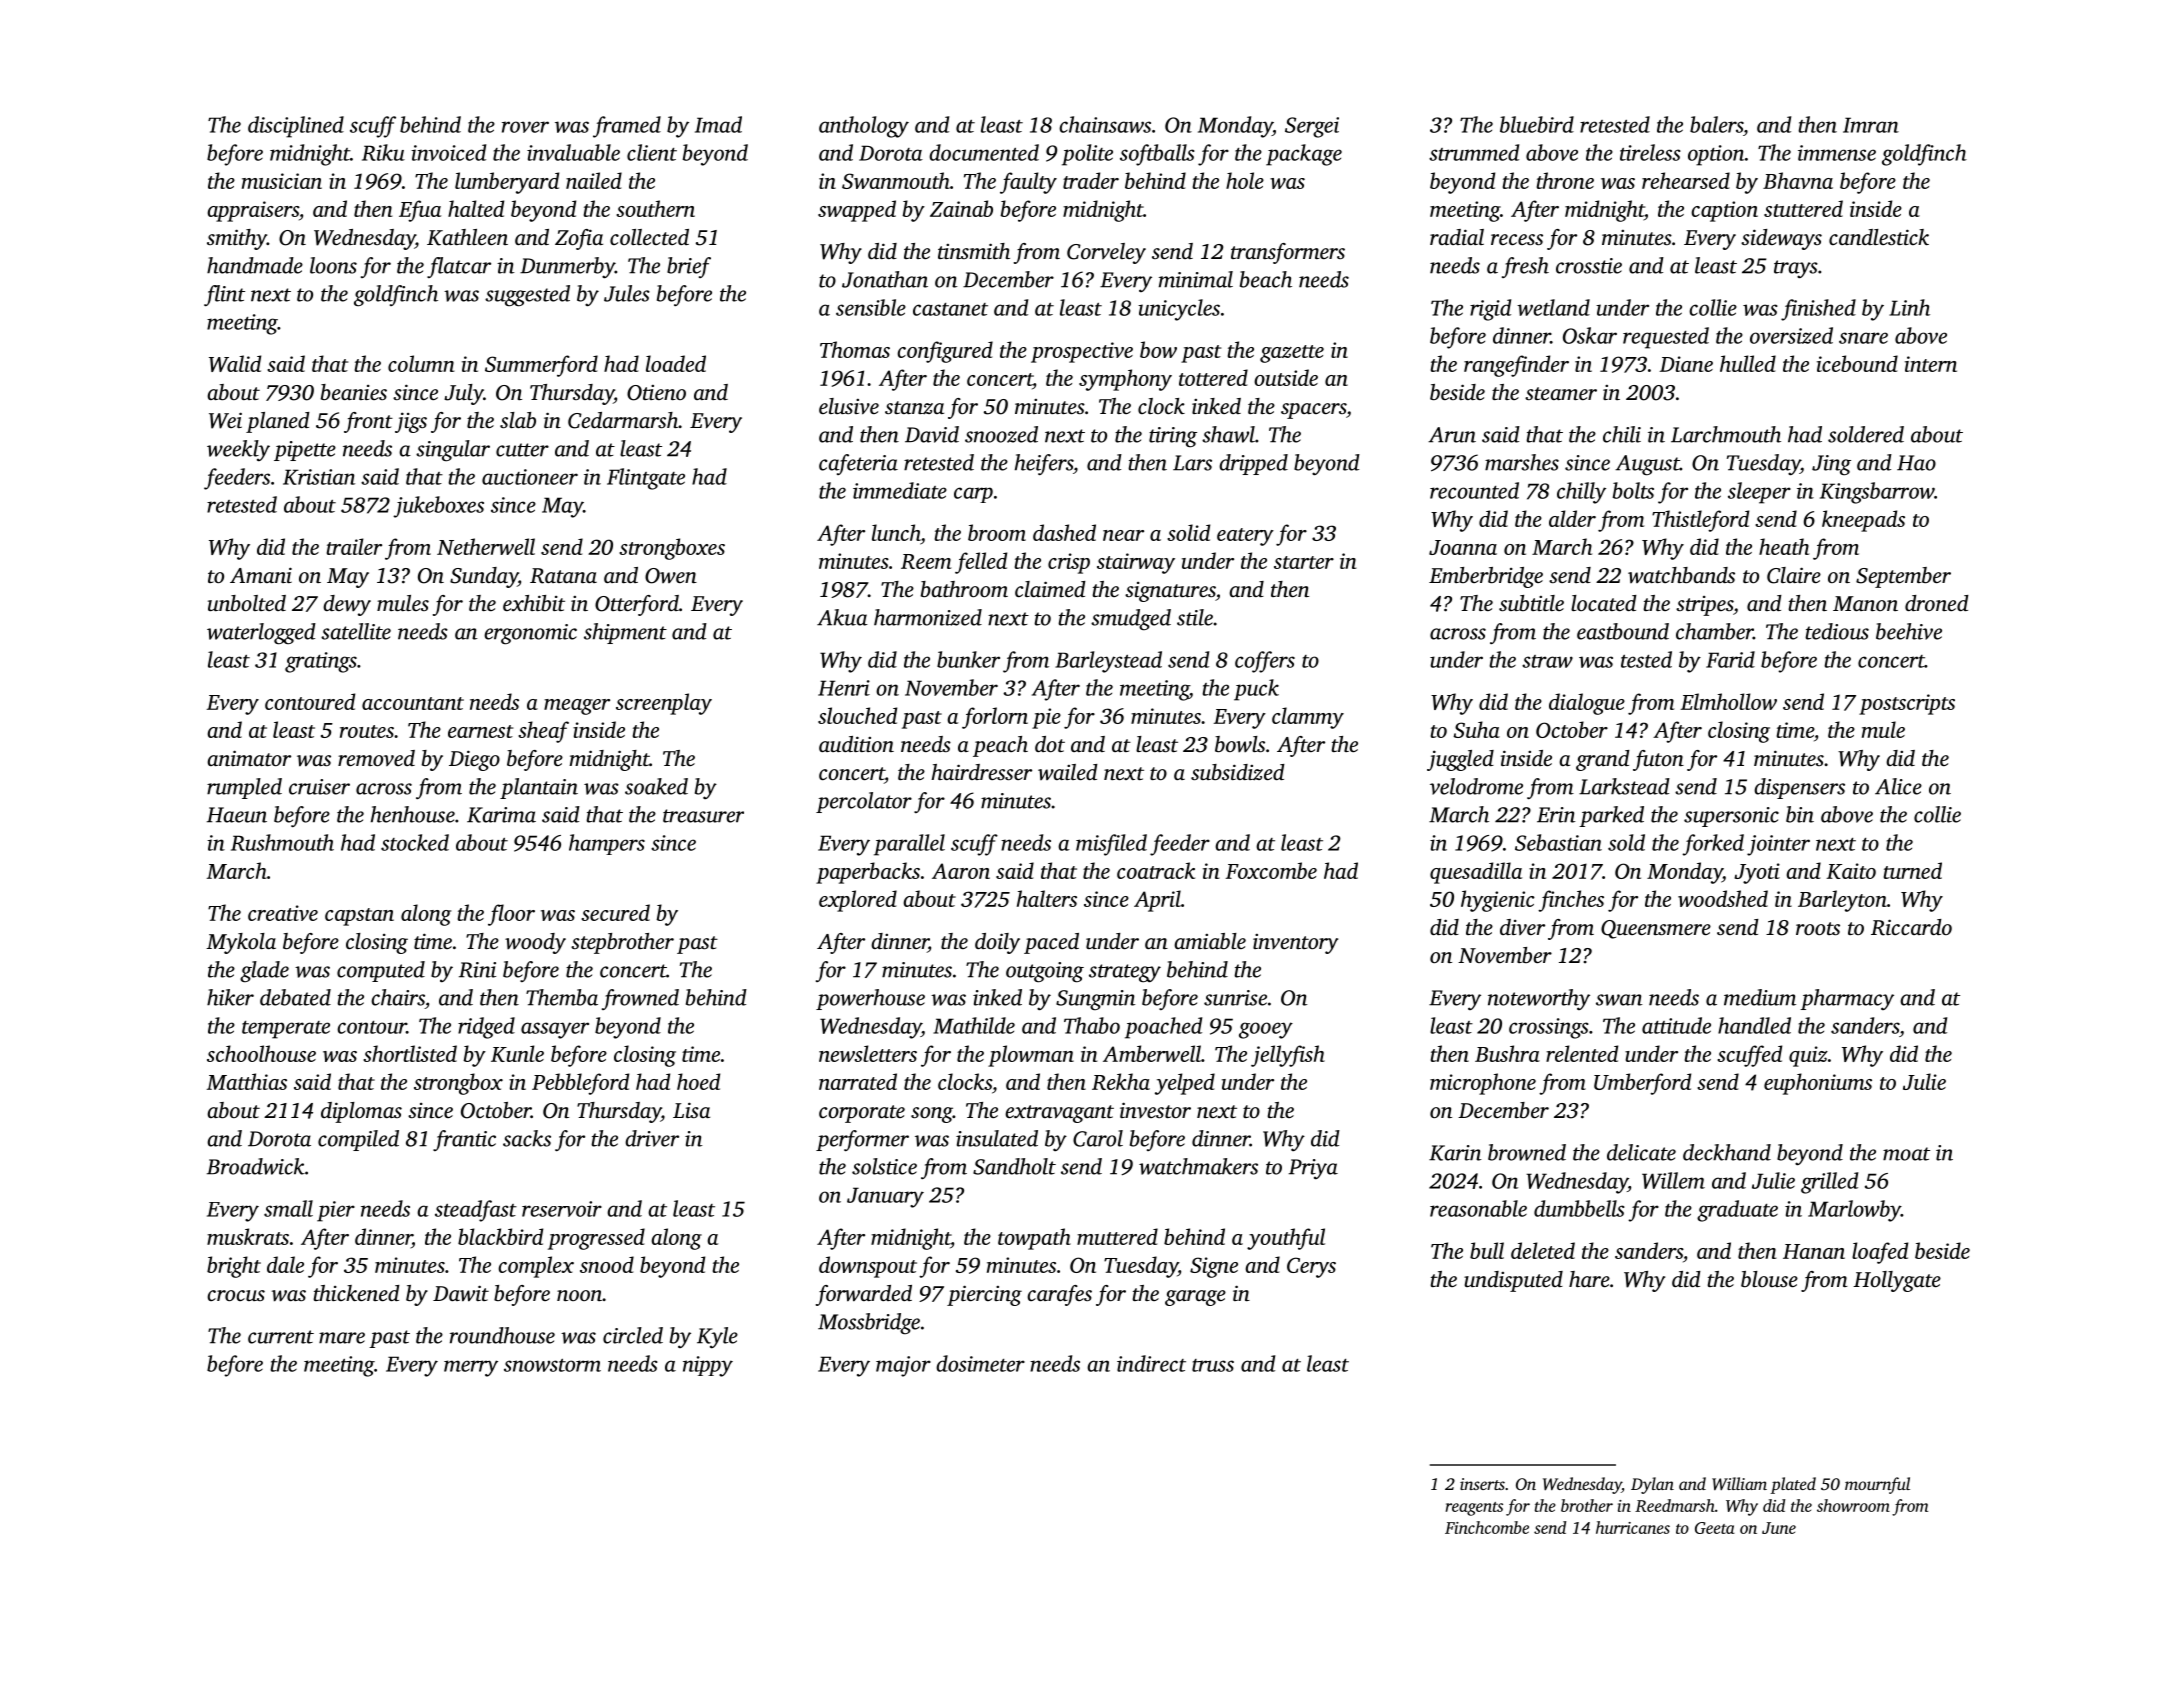 This document has height=1683, width=2178. Describe the element at coordinates (383, 152) in the document. I see `Riku` at that location.
